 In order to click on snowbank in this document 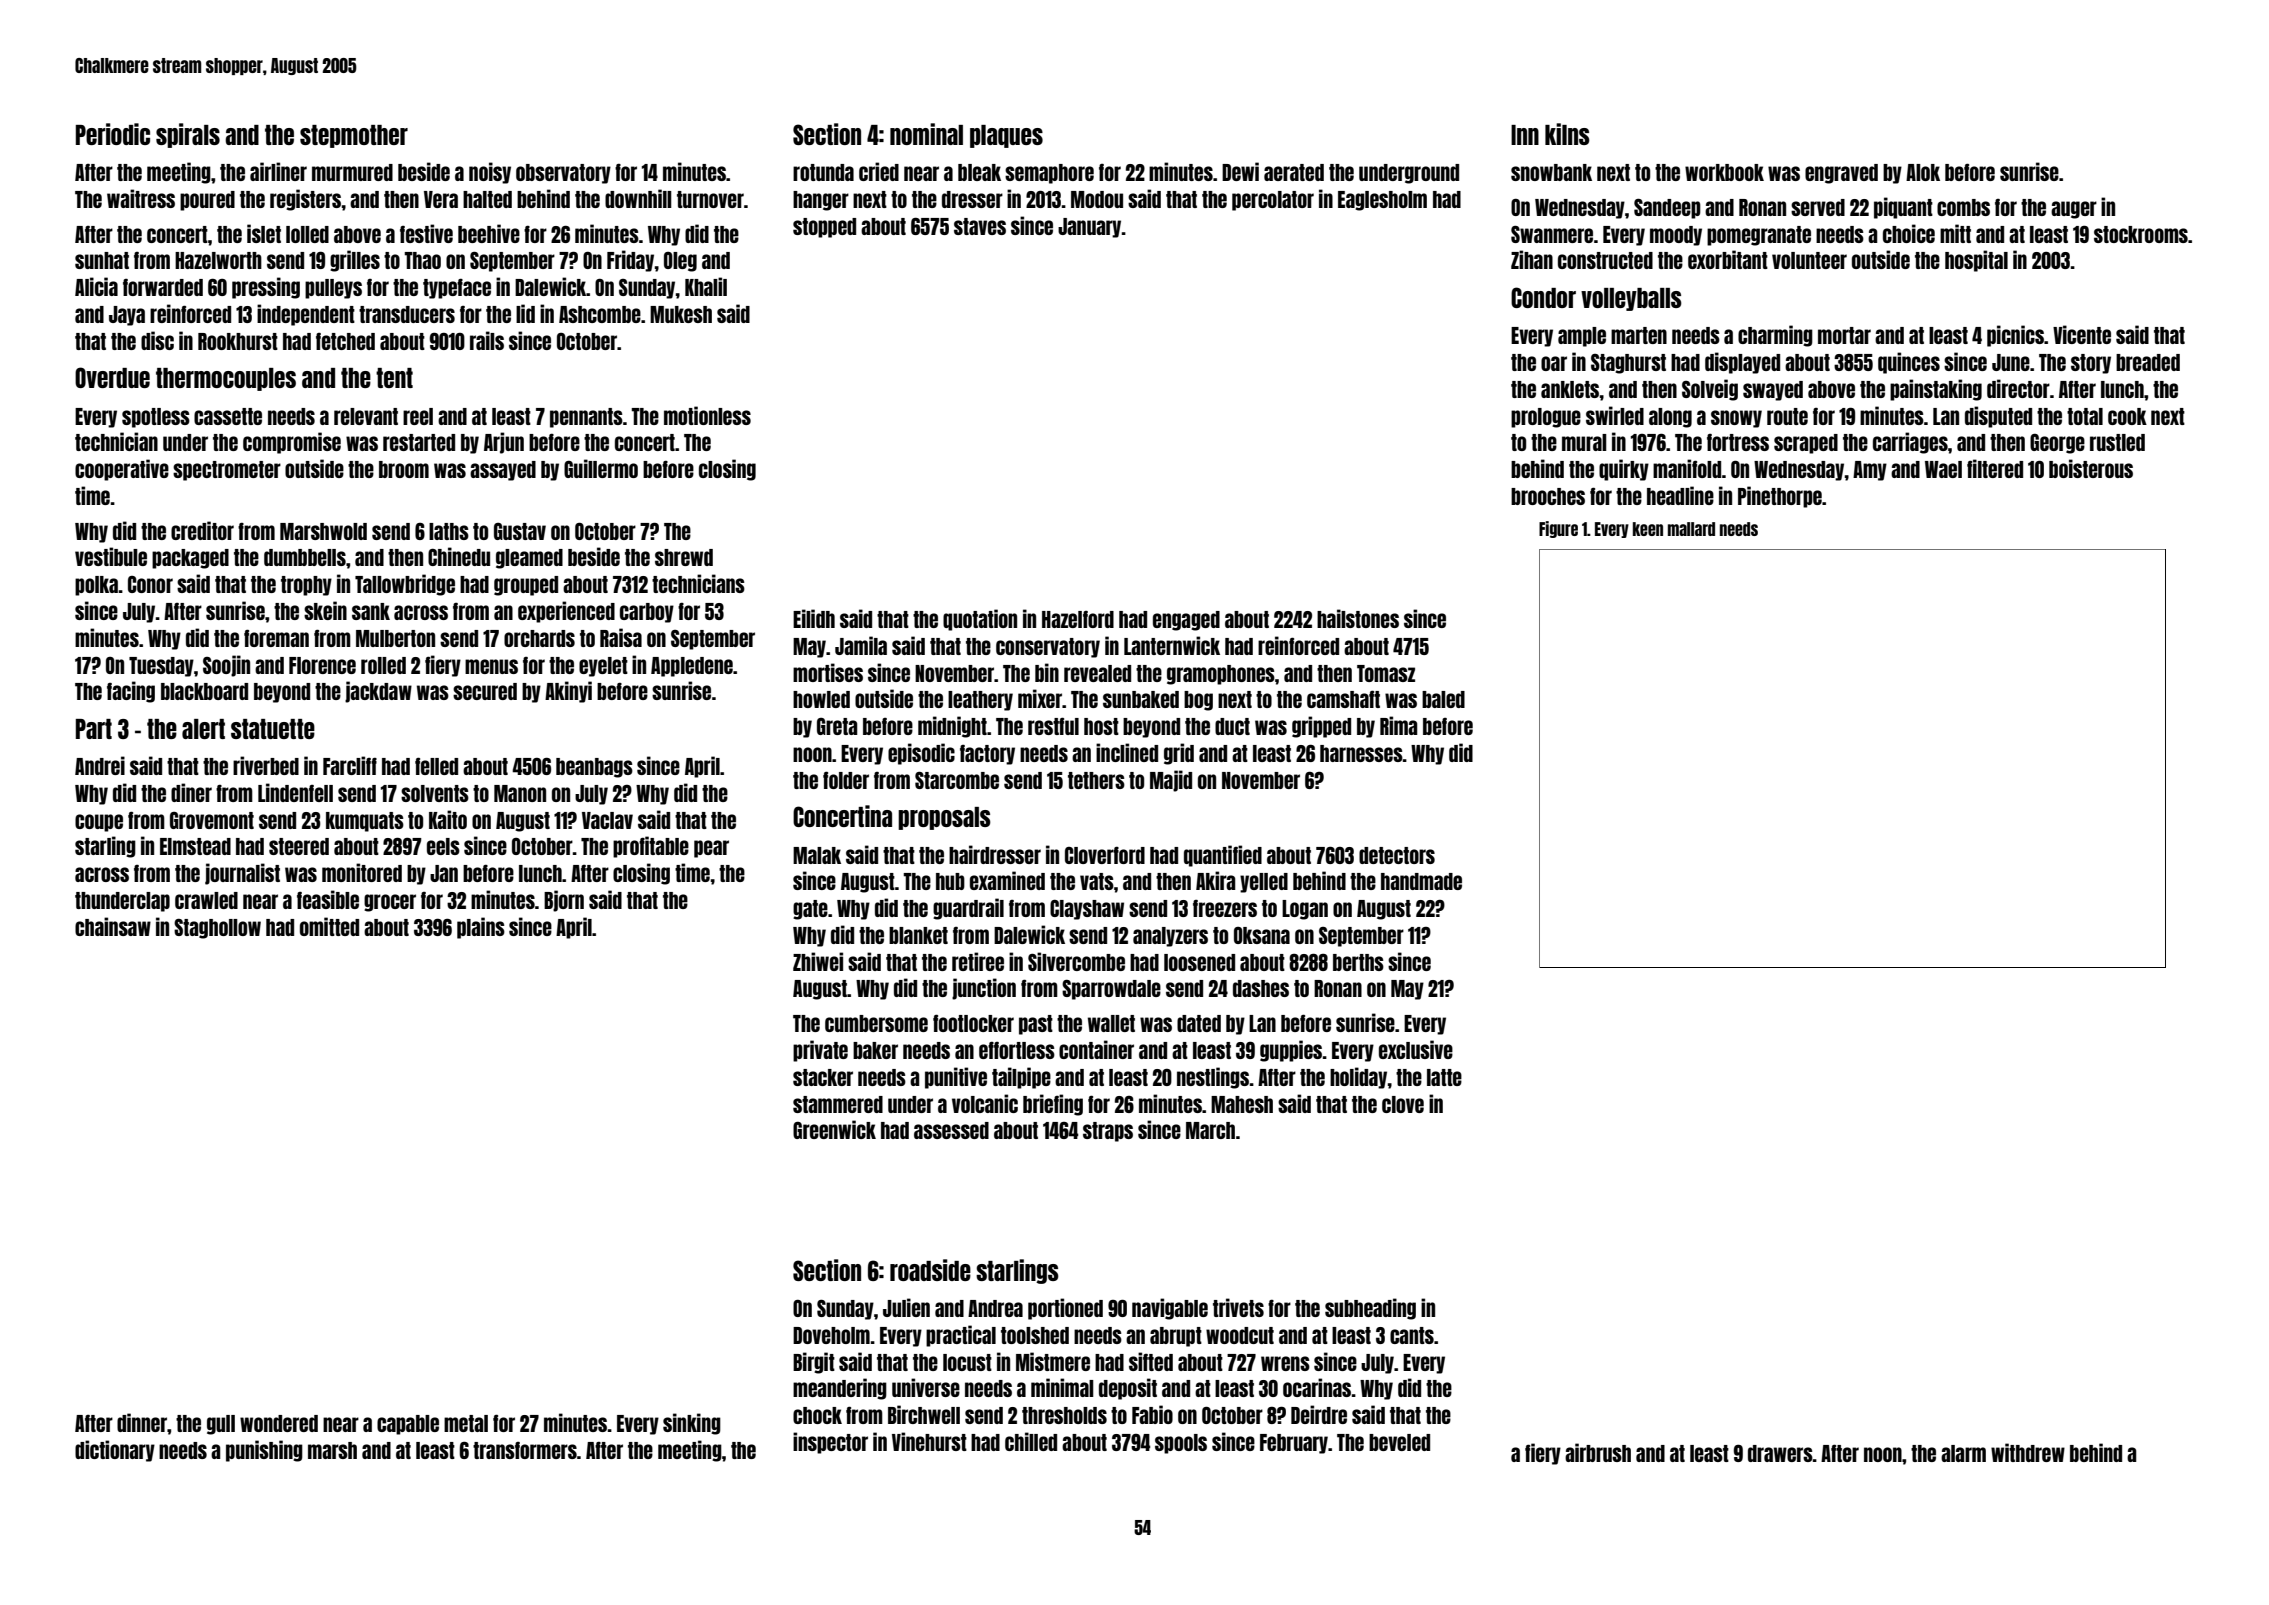, I will do `click(1551, 172)`.
